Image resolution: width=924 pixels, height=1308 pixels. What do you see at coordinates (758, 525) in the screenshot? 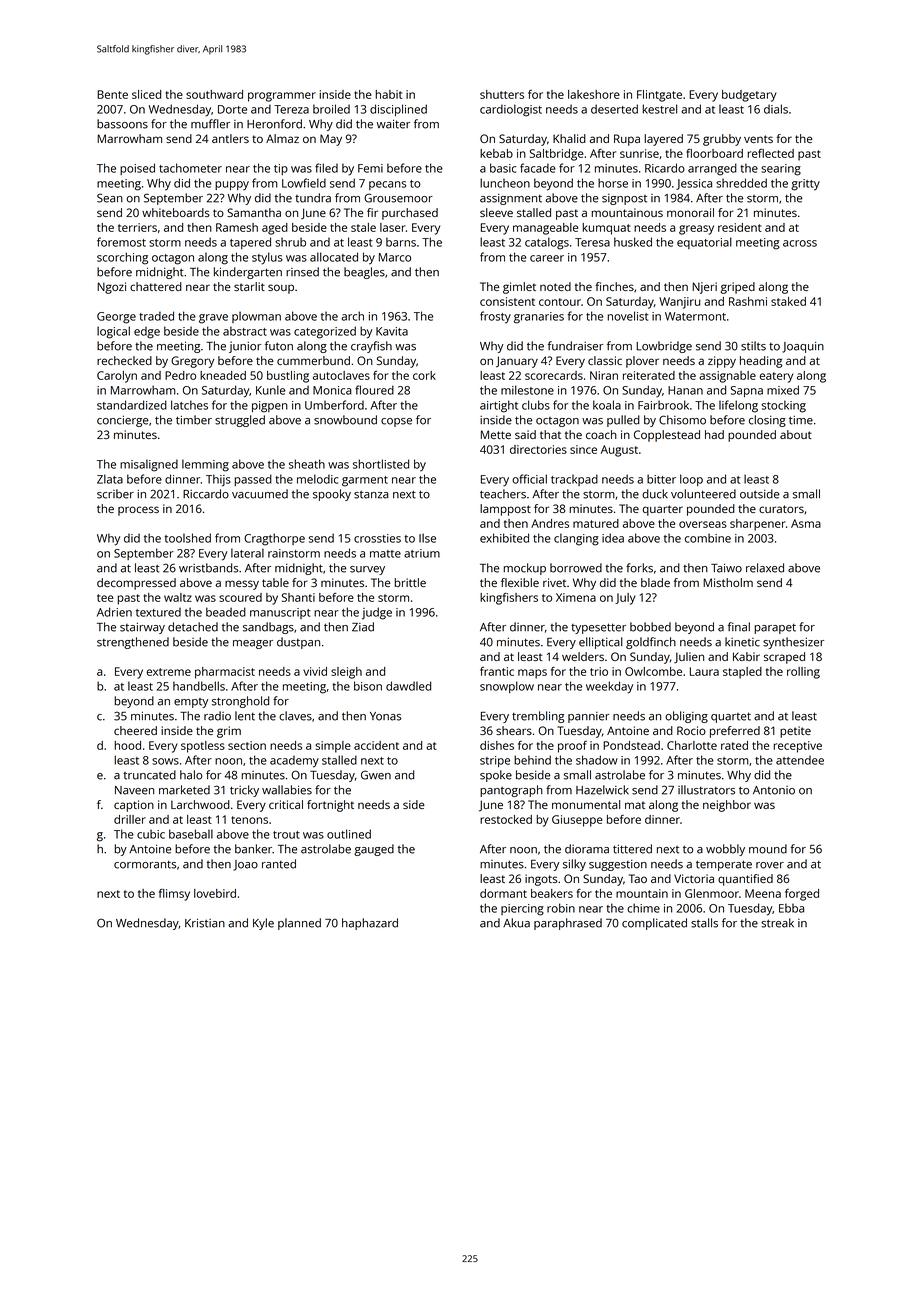
I see `sharpener` at bounding box center [758, 525].
